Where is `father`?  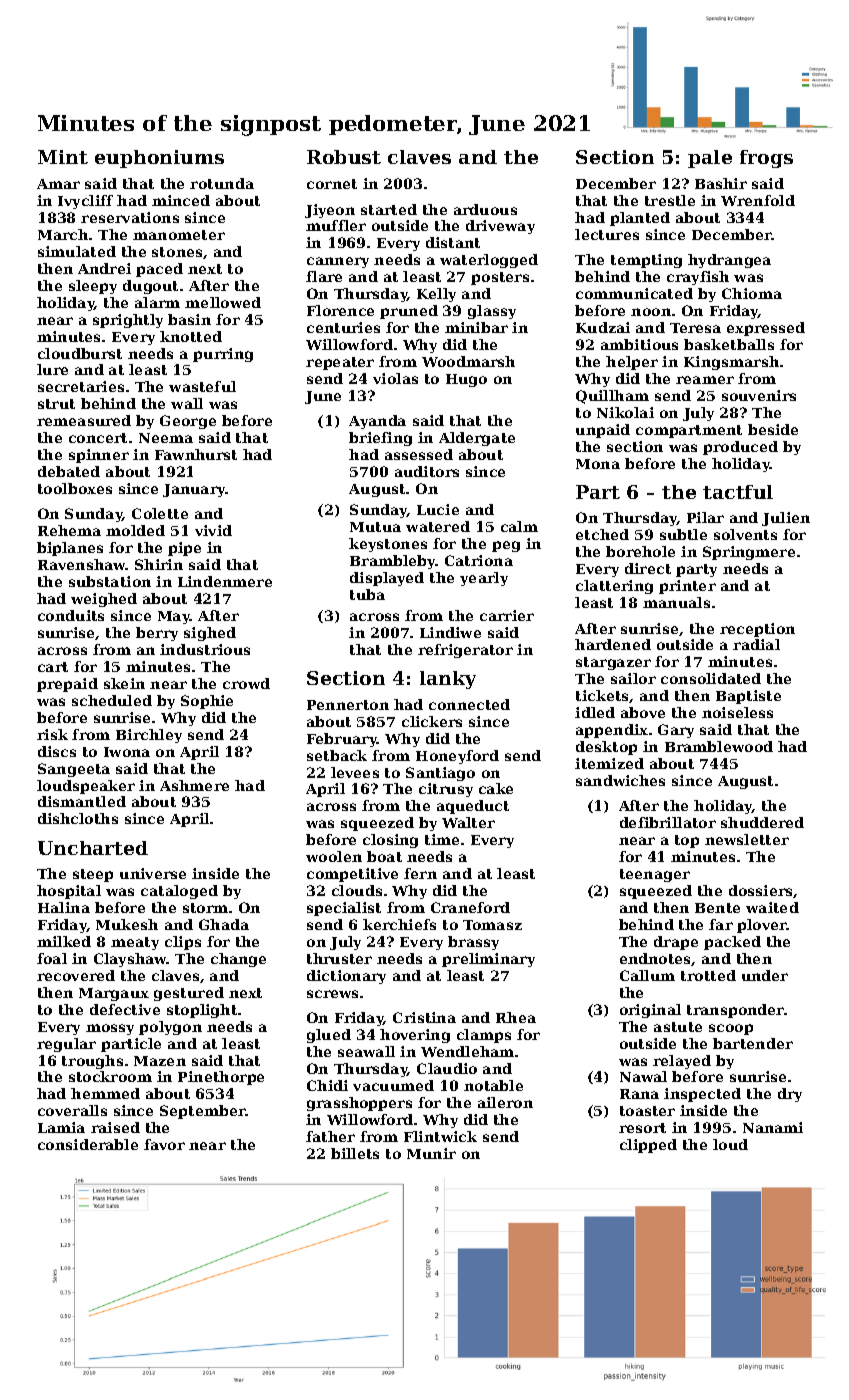
father is located at coordinates (330, 1136).
